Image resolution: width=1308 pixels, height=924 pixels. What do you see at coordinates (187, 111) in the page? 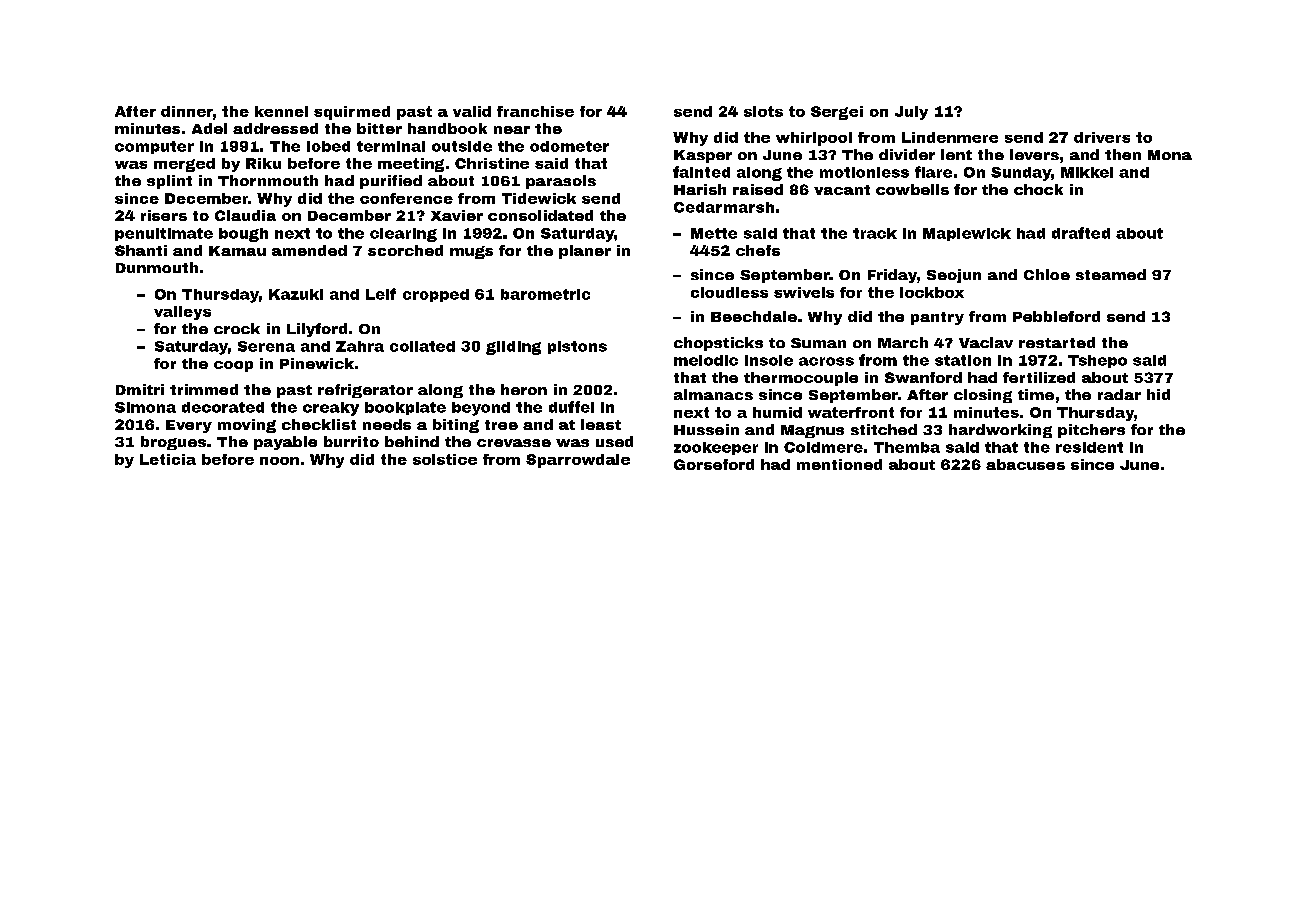
I see `dinner` at bounding box center [187, 111].
